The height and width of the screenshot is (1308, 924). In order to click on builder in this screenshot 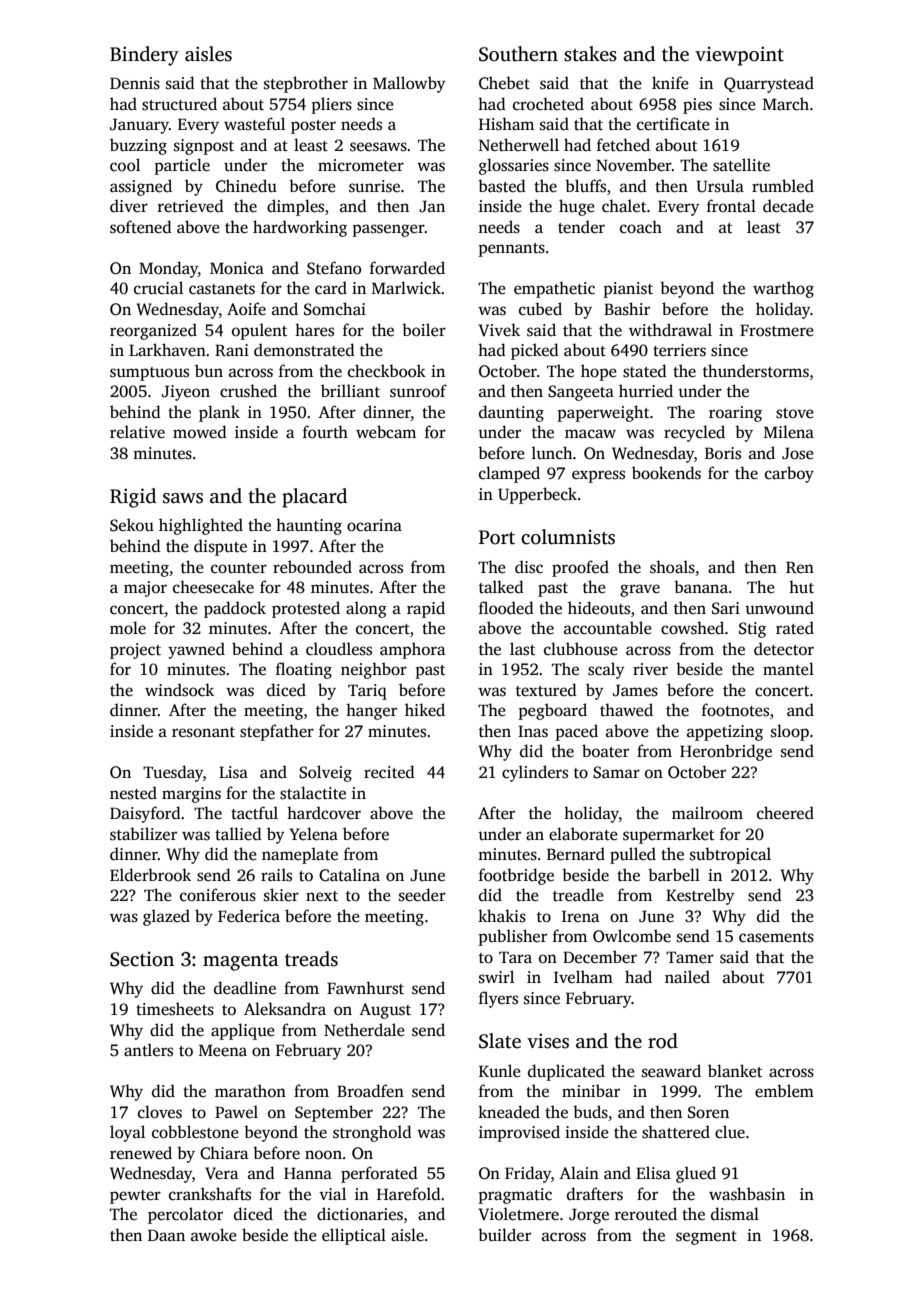, I will do `click(504, 1234)`.
